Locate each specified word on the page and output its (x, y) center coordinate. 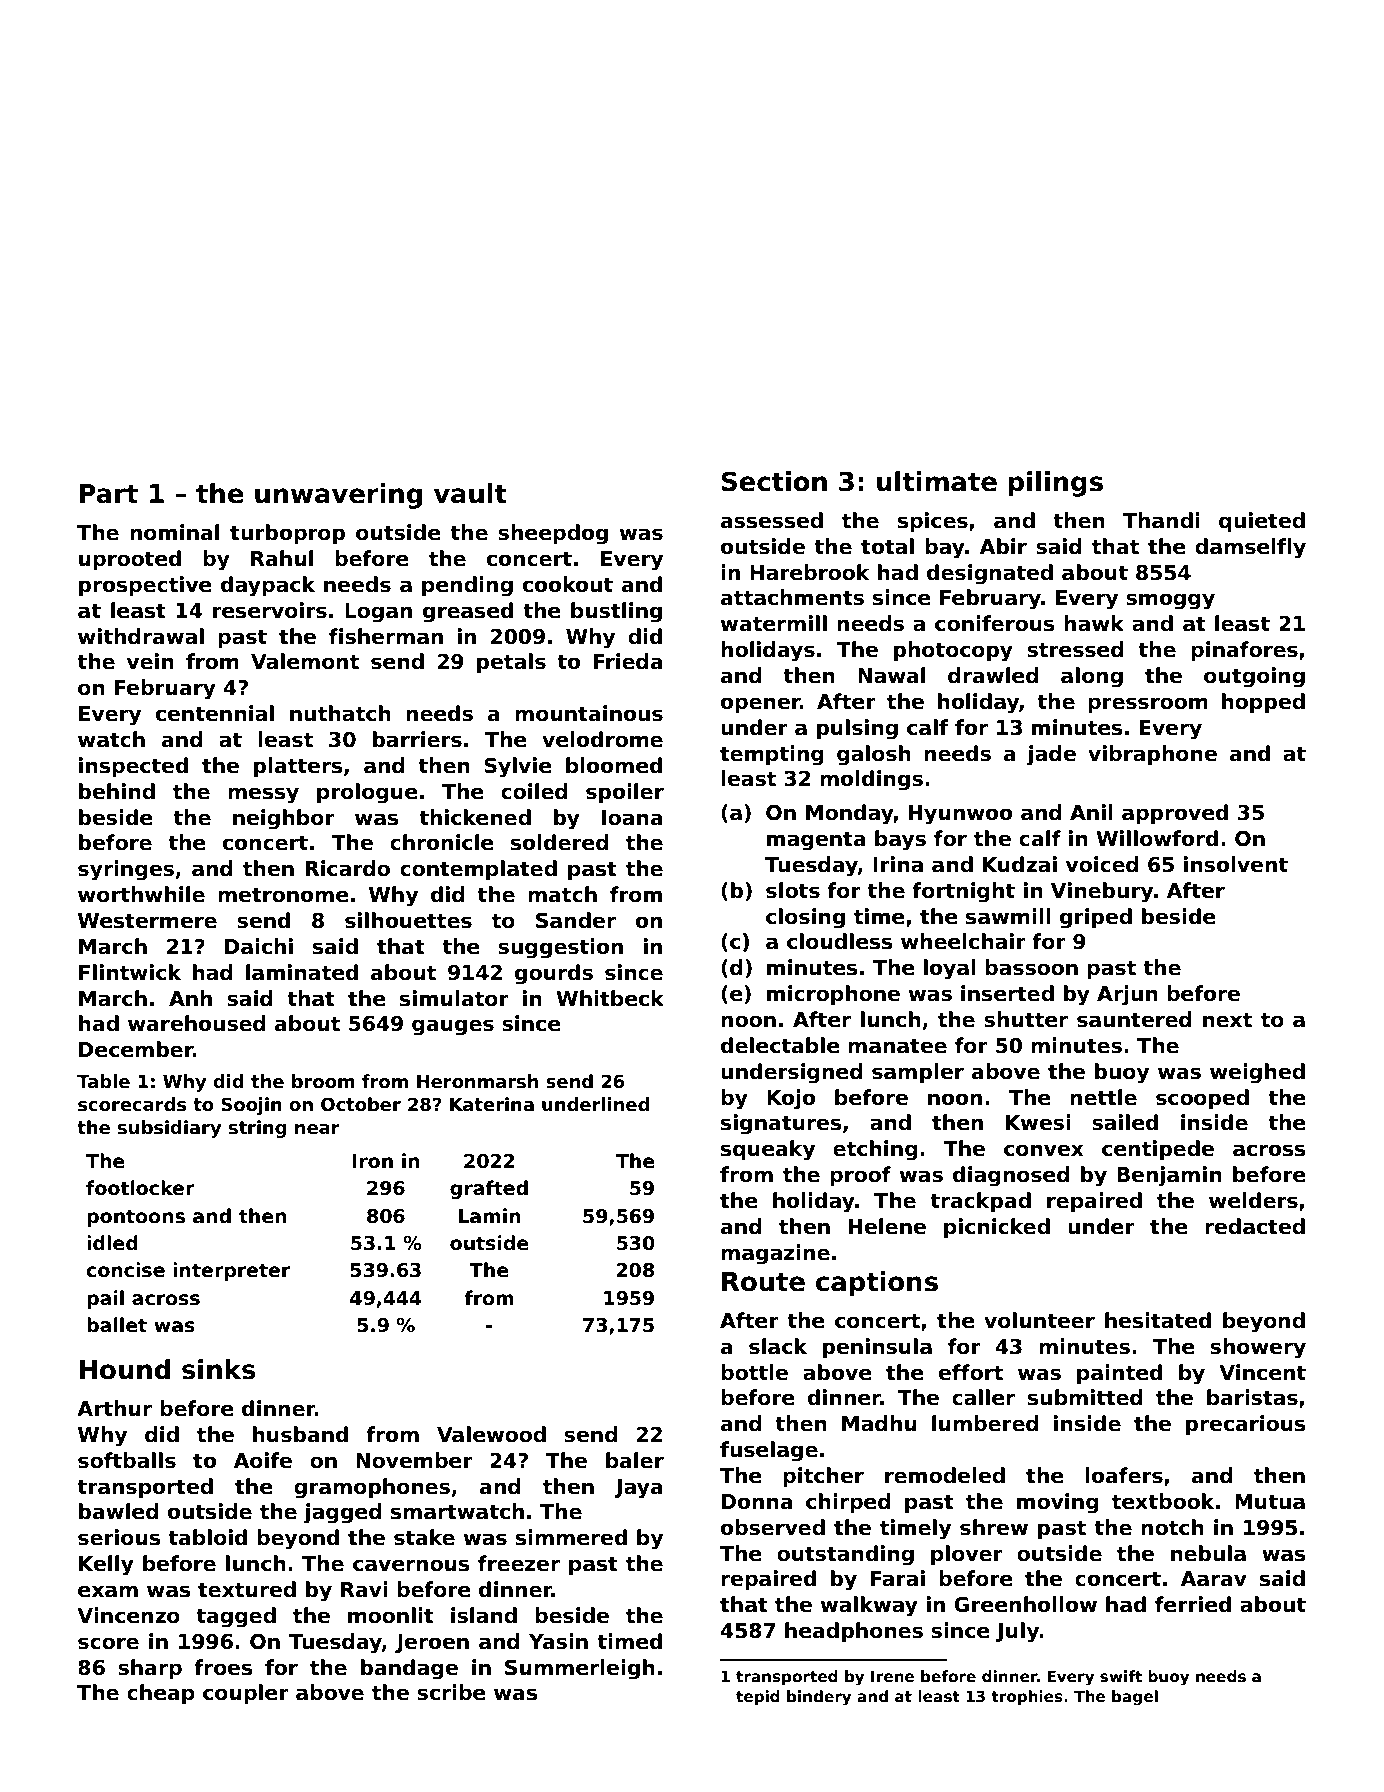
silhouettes (408, 920)
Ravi (364, 1589)
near (317, 1129)
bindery (819, 1698)
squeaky (768, 1150)
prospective (145, 586)
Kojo (791, 1099)
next (1227, 1020)
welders (1253, 1200)
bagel (1135, 1698)
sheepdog (553, 534)
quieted (1262, 522)
